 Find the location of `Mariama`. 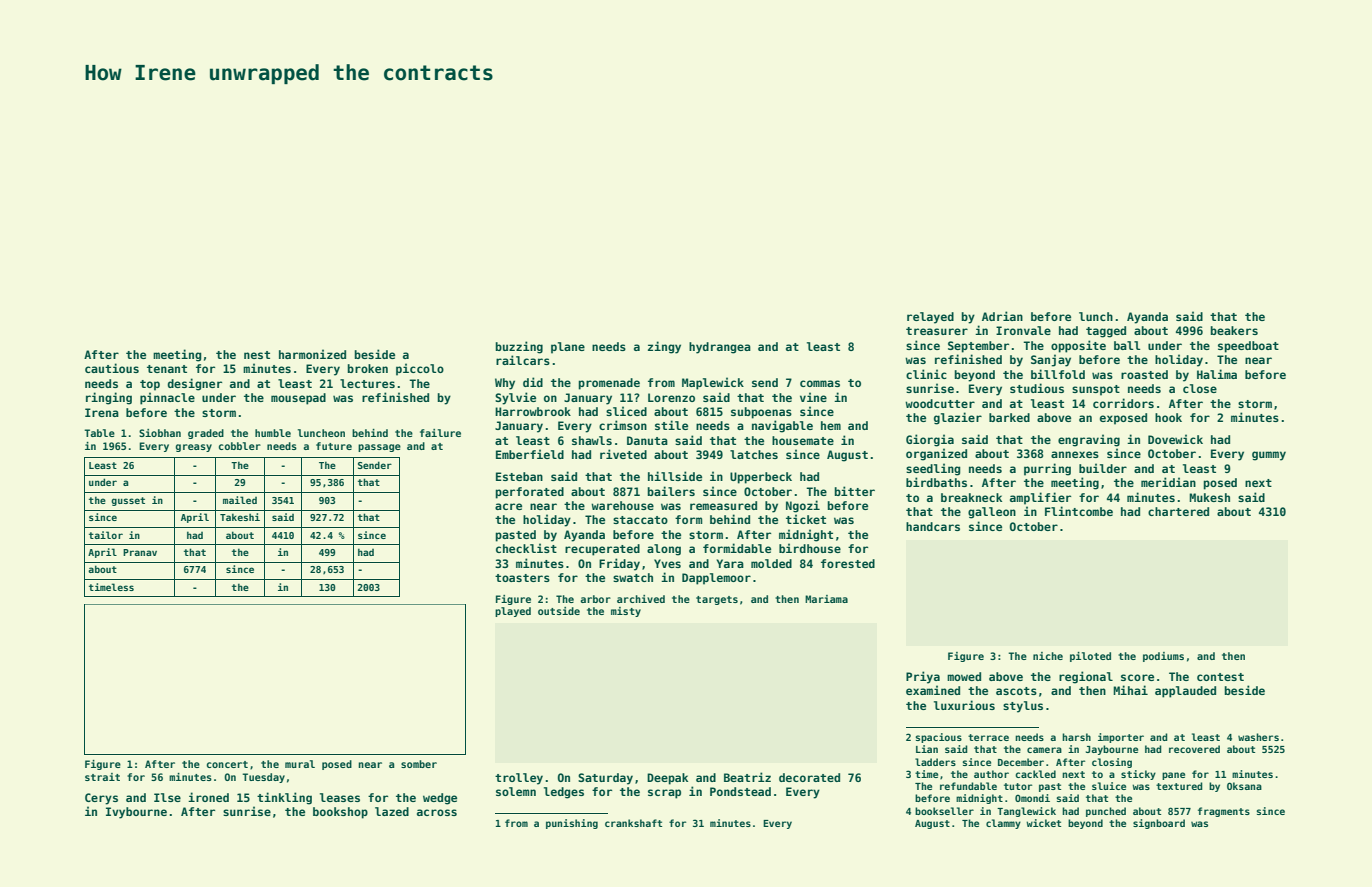

Mariama is located at coordinates (826, 599).
